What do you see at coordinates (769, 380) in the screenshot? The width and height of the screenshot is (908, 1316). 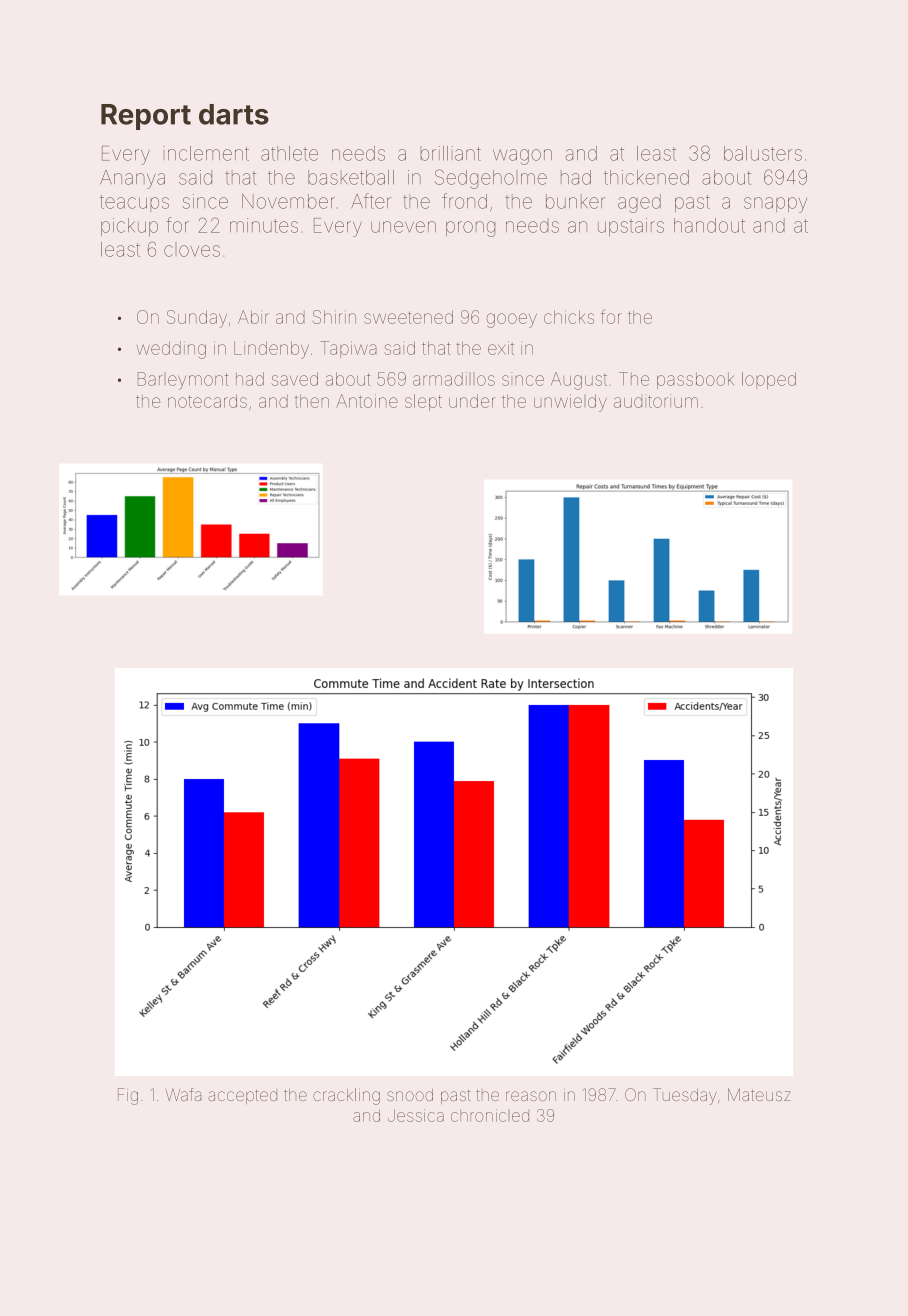 I see `lopped` at bounding box center [769, 380].
